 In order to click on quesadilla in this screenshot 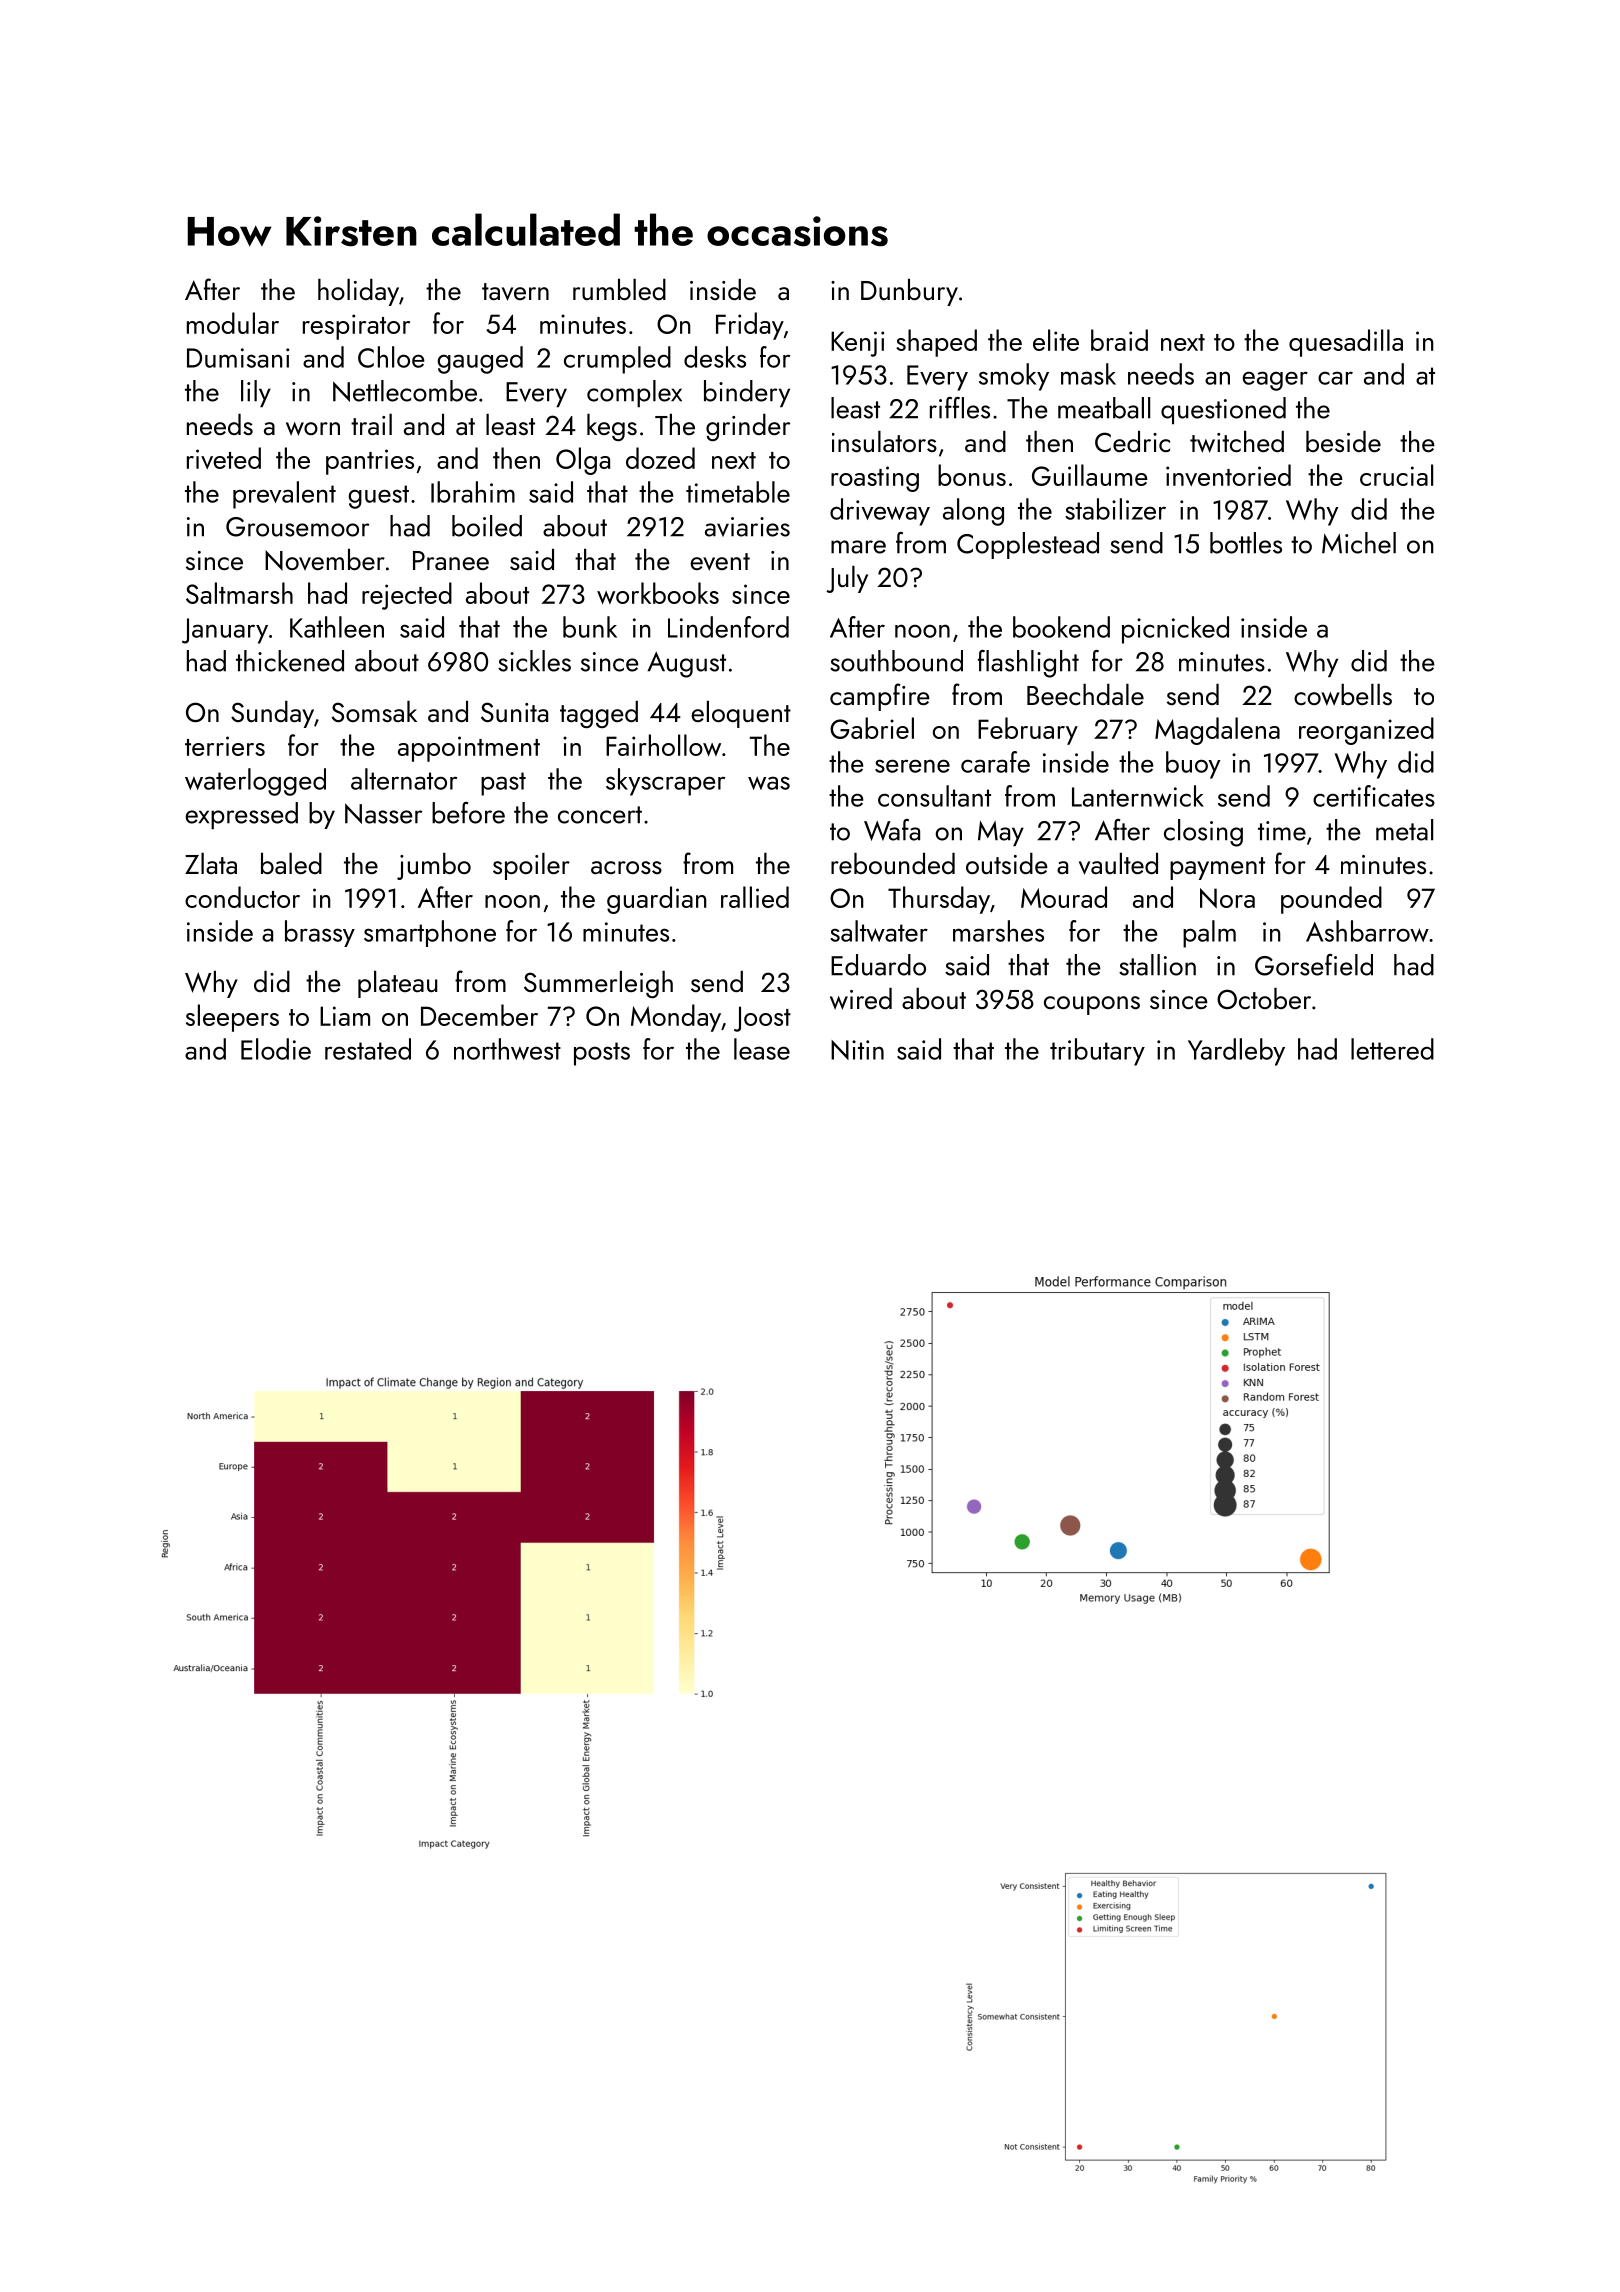, I will do `click(1346, 343)`.
